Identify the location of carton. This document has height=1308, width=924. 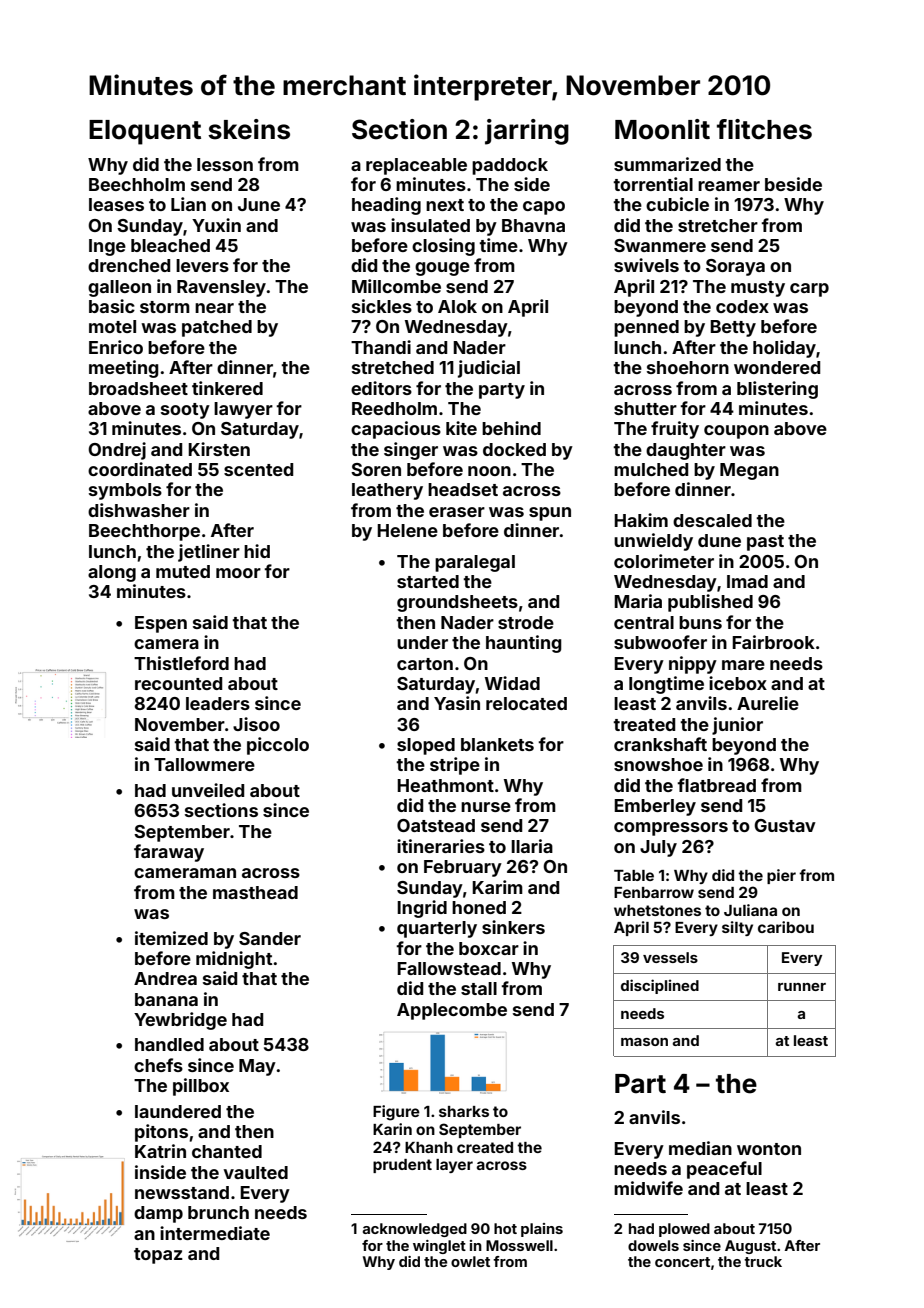
(425, 664).
